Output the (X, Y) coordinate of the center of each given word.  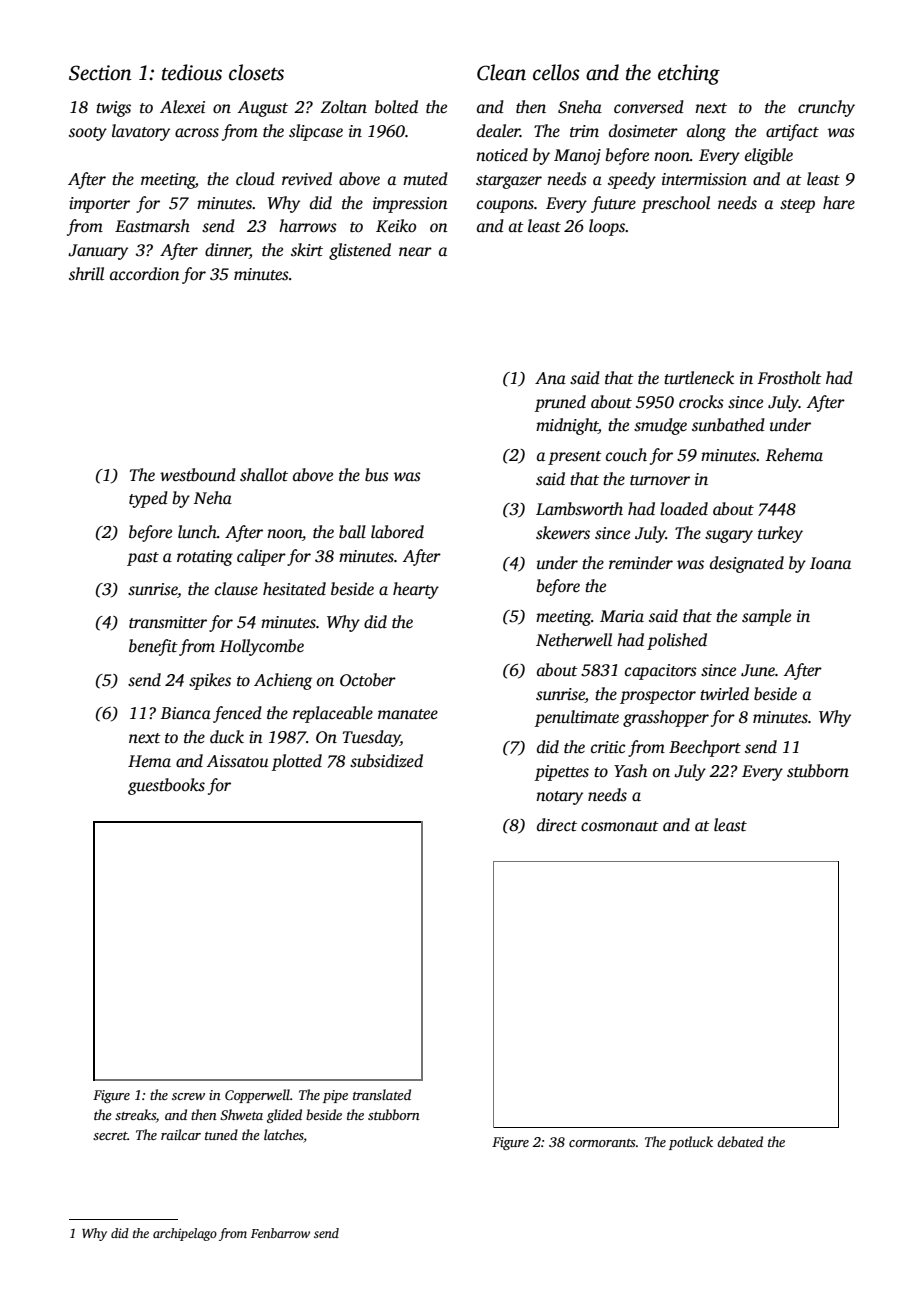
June (758, 670)
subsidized (386, 761)
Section (100, 73)
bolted (396, 107)
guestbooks (166, 786)
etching (689, 74)
